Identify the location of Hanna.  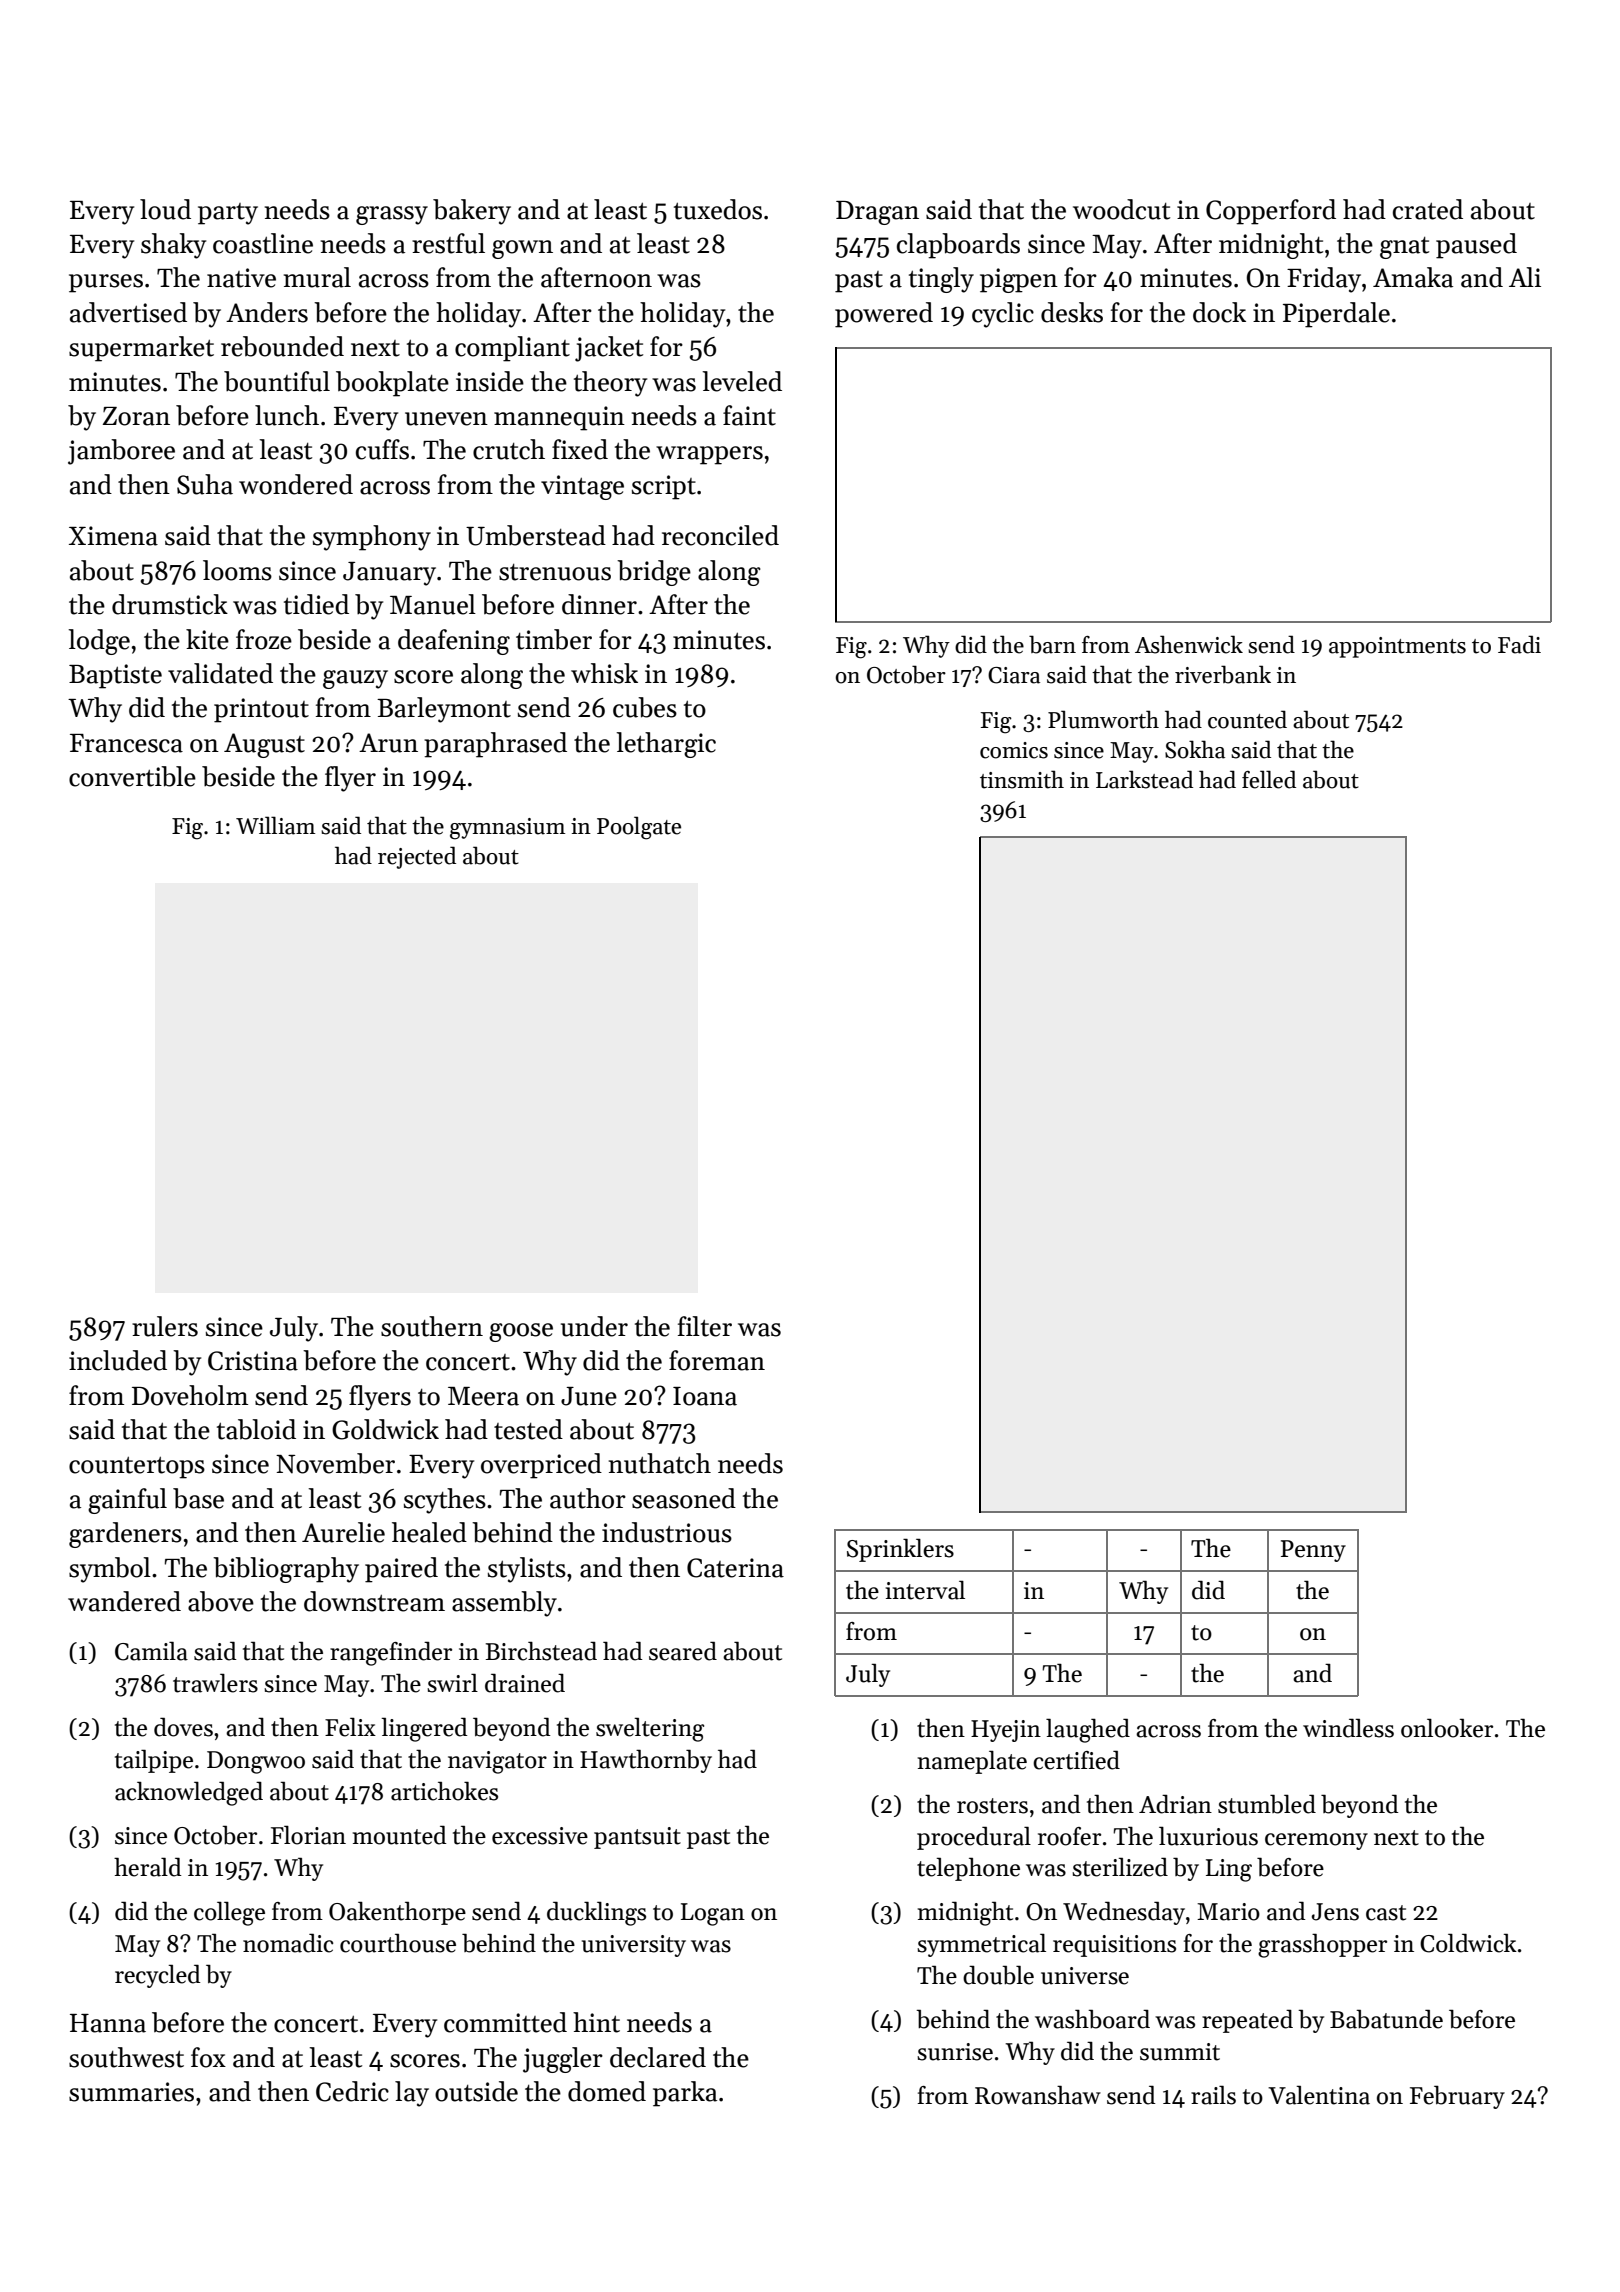
(108, 2023).
